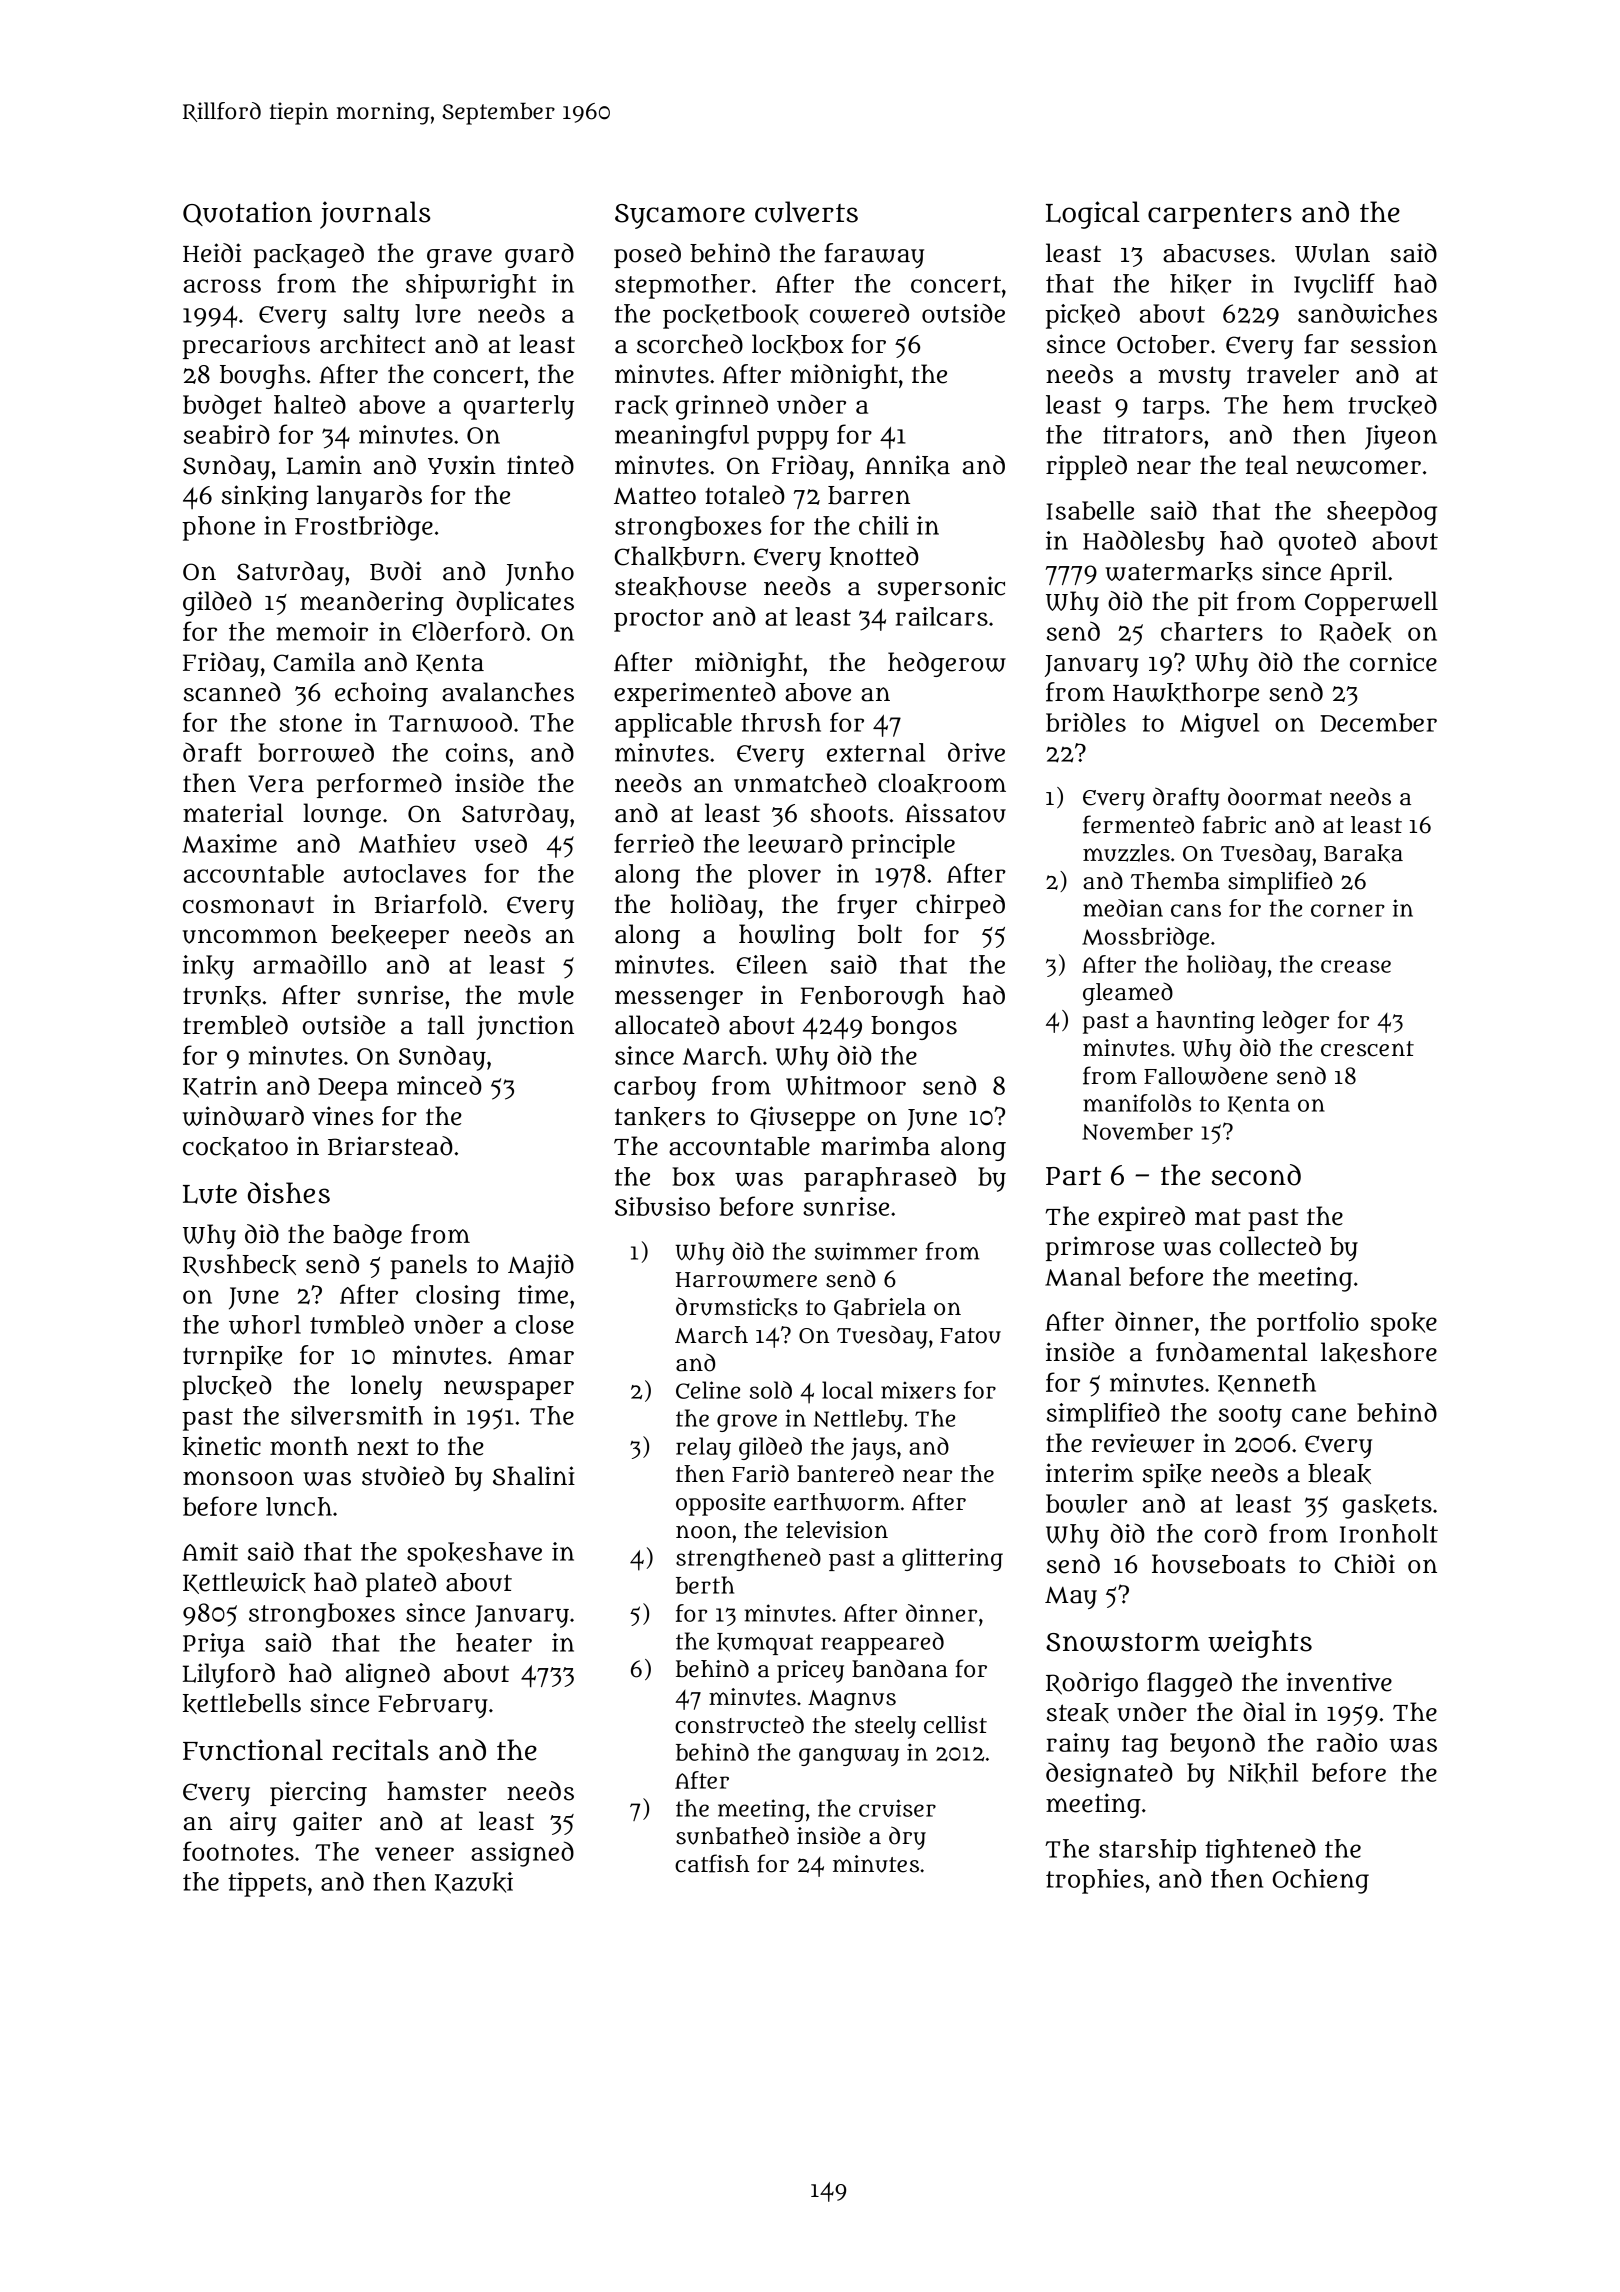  Describe the element at coordinates (1355, 632) in the screenshot. I see `Radek` at that location.
